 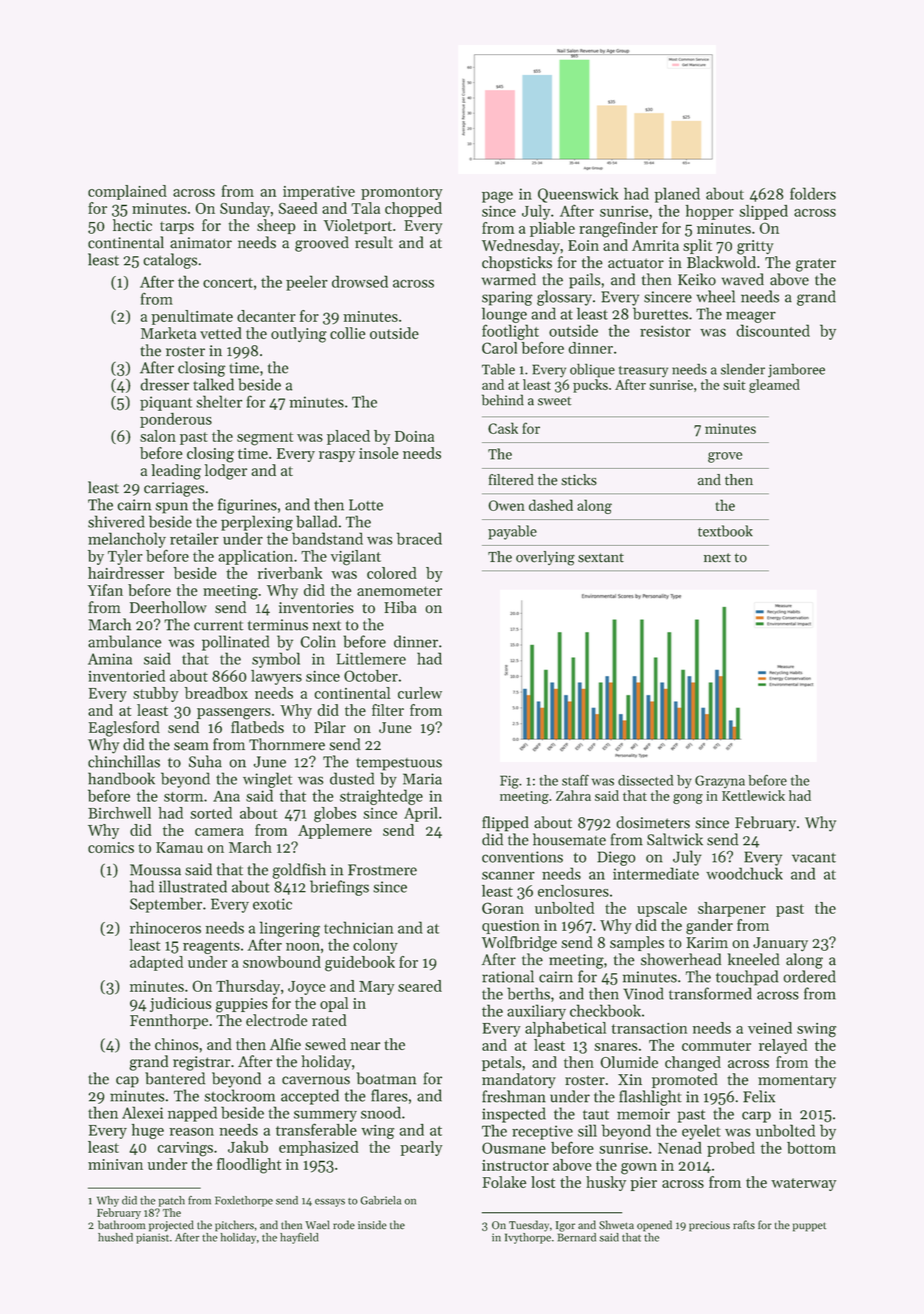 What do you see at coordinates (744, 873) in the screenshot?
I see `woodchuck` at bounding box center [744, 873].
